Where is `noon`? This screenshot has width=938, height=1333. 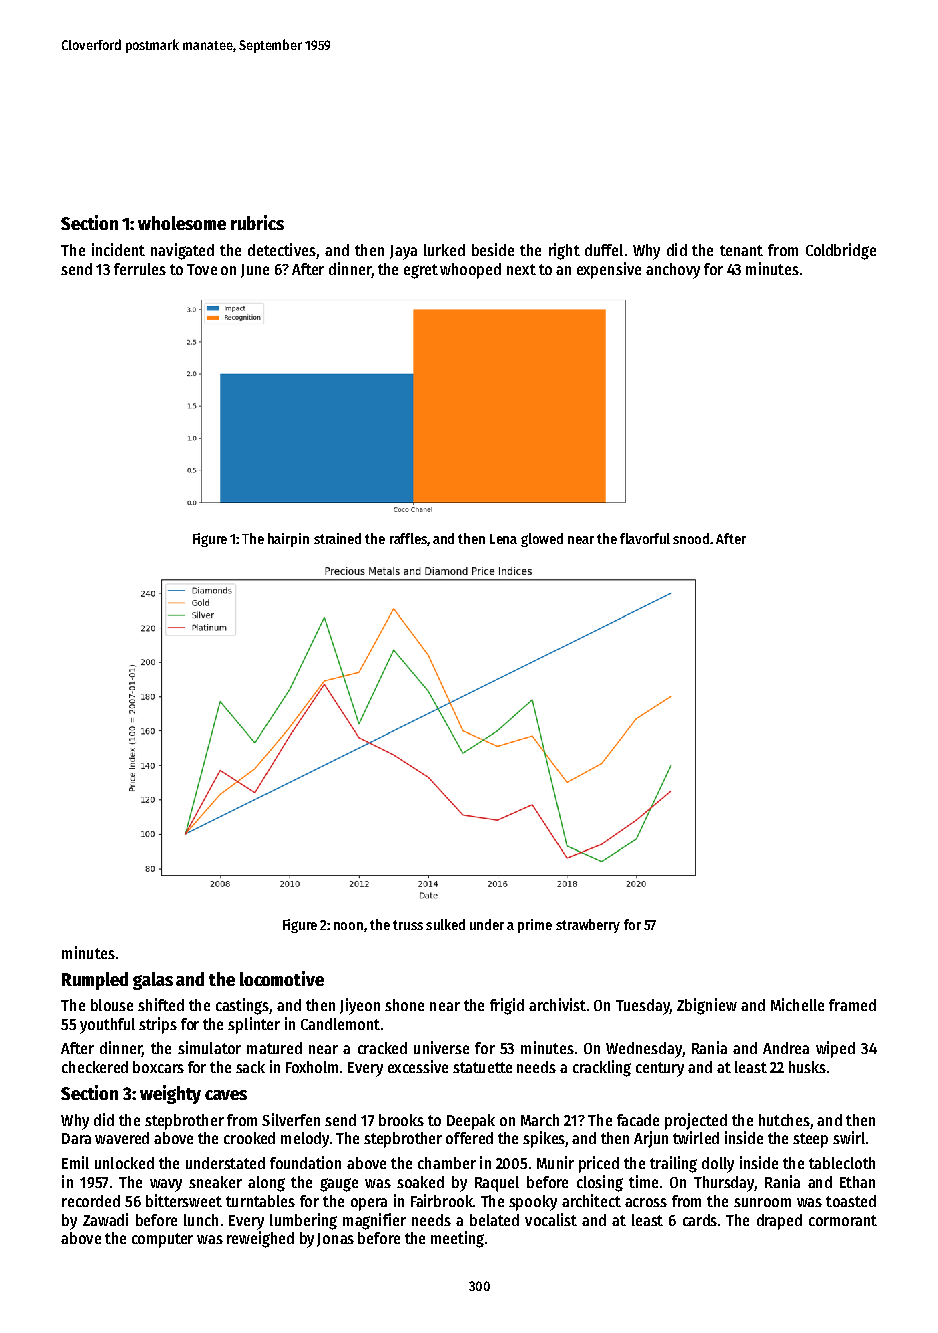
noon is located at coordinates (348, 926).
